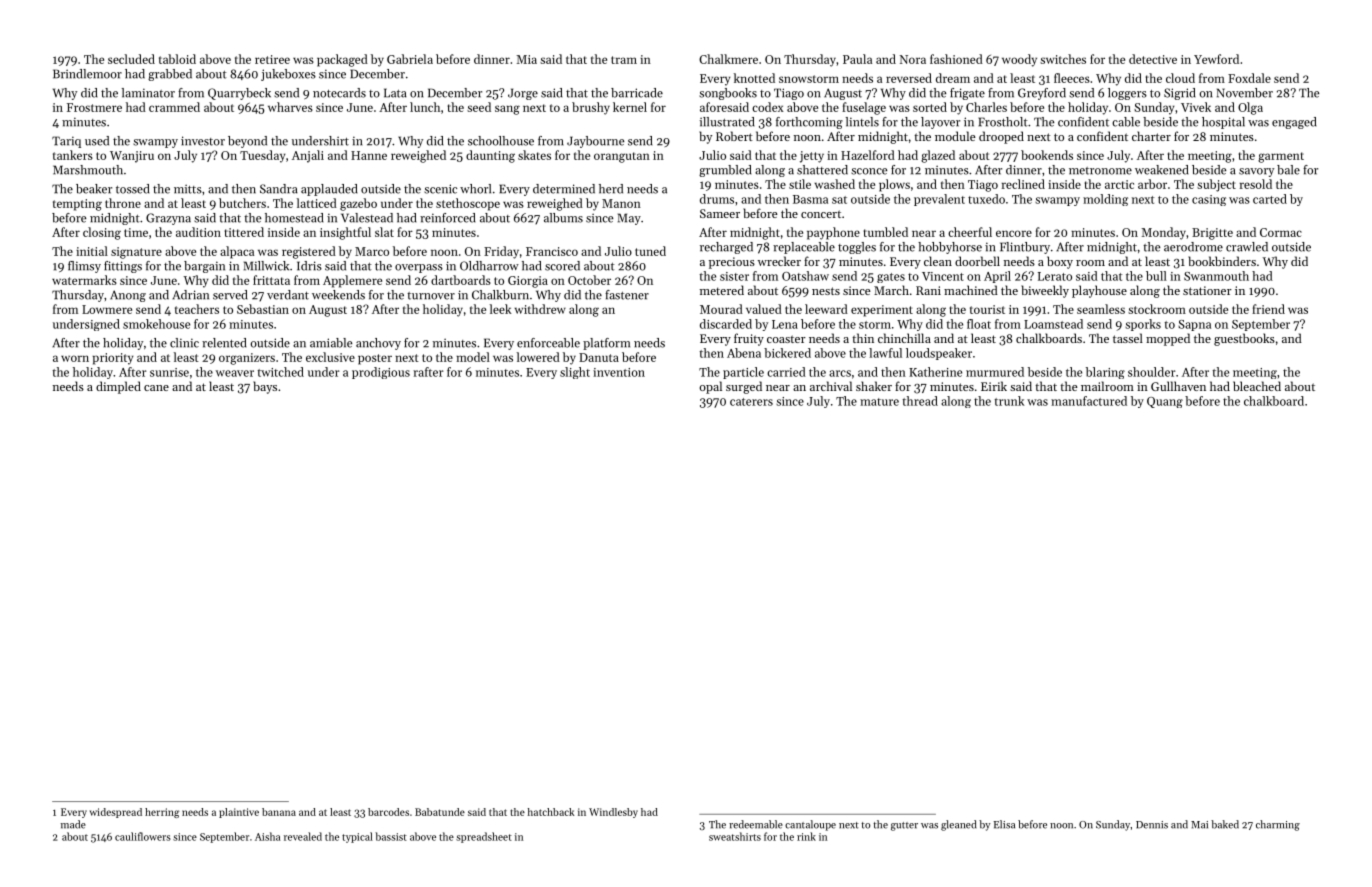 The width and height of the image is (1372, 887). Describe the element at coordinates (751, 402) in the image. I see `caterers` at that location.
